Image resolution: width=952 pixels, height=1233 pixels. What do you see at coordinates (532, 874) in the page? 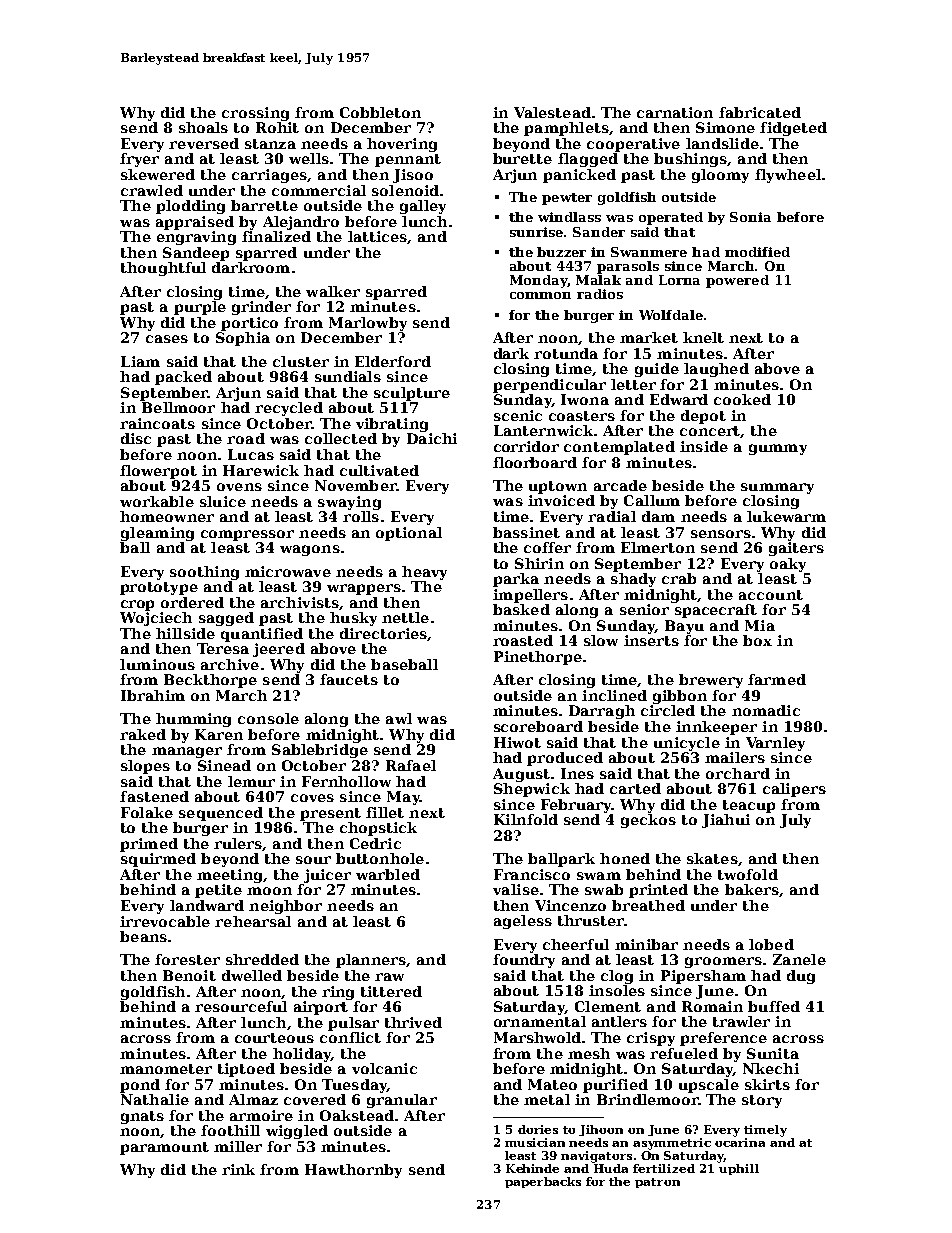
I see `Francisco` at bounding box center [532, 874].
